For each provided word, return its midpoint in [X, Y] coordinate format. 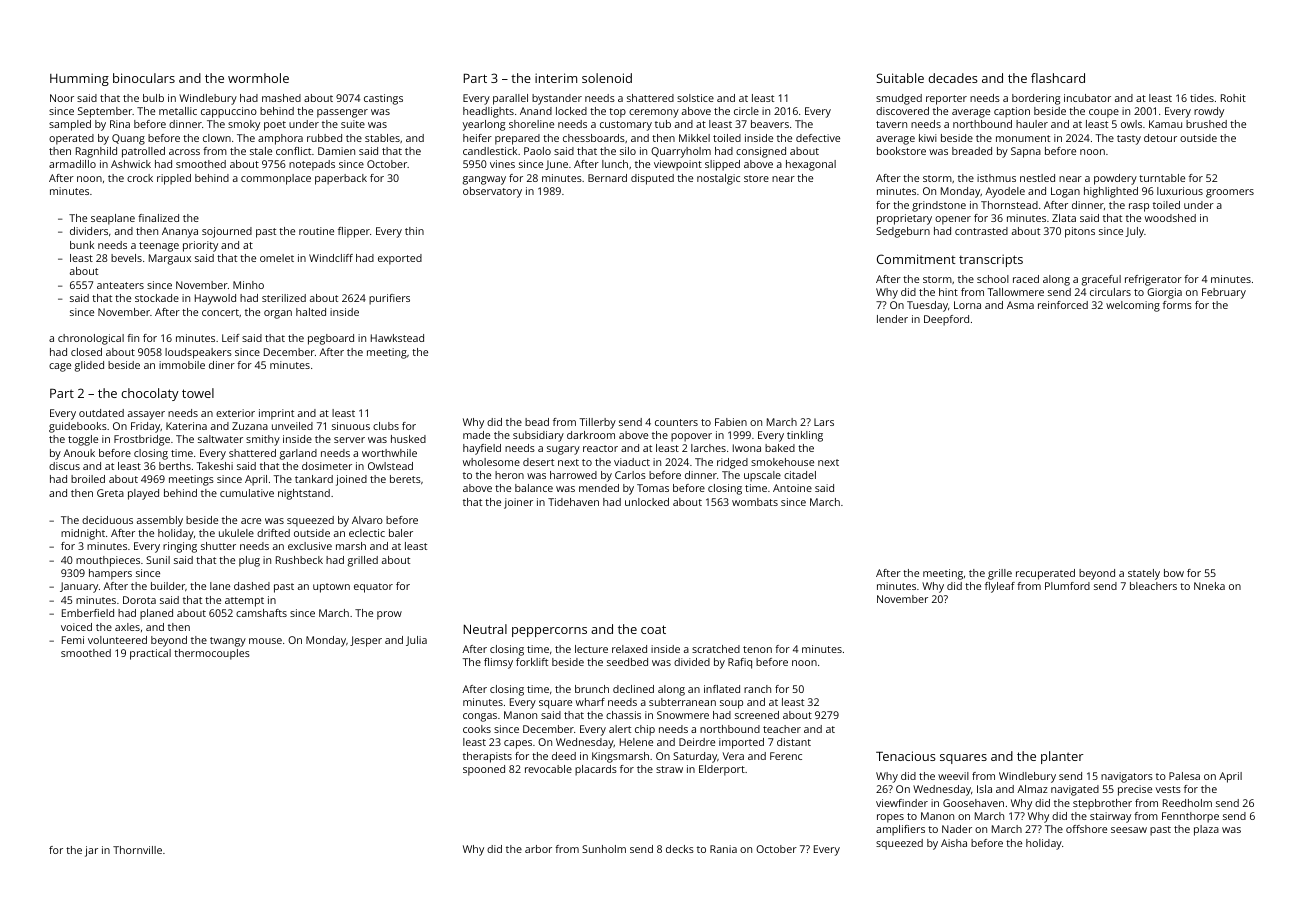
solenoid [607, 78]
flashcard [1058, 78]
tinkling [805, 436]
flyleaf [1000, 587]
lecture [591, 649]
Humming [79, 79]
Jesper [366, 641]
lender [892, 319]
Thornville [137, 850]
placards [596, 770]
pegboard [331, 339]
